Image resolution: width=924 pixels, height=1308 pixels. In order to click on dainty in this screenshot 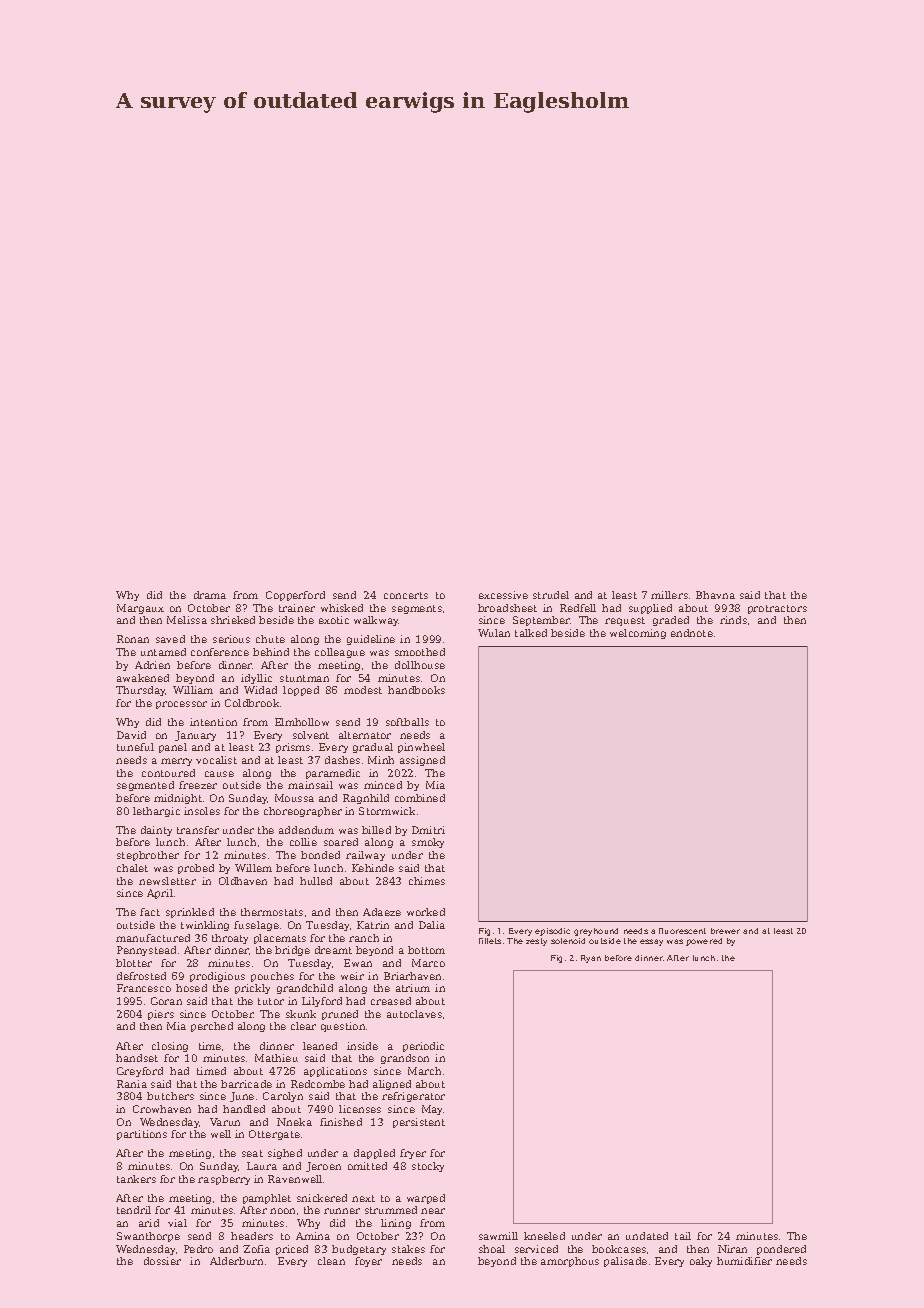, I will do `click(156, 831)`.
